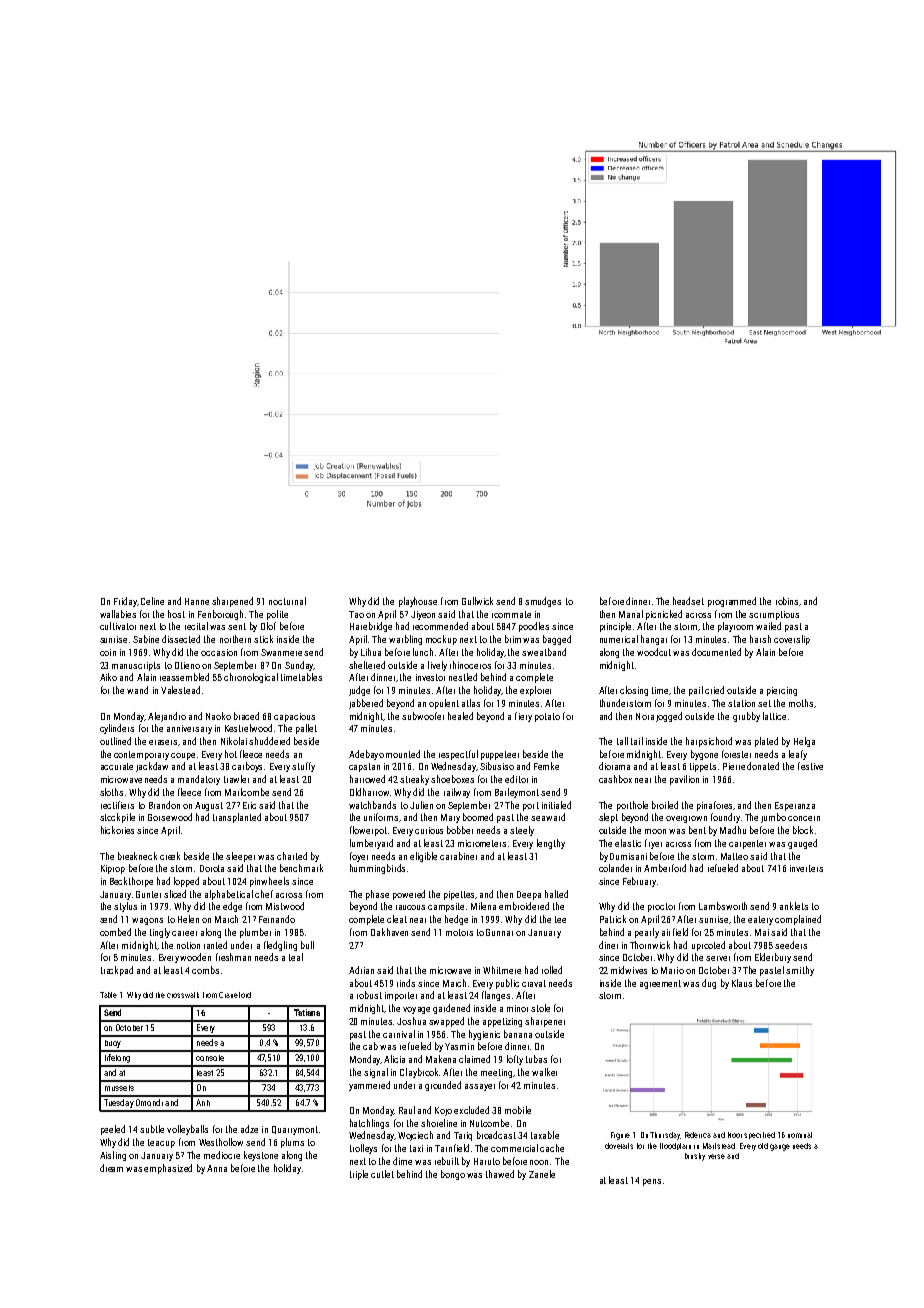 The height and width of the screenshot is (1308, 924). What do you see at coordinates (791, 945) in the screenshot?
I see `seeders` at bounding box center [791, 945].
